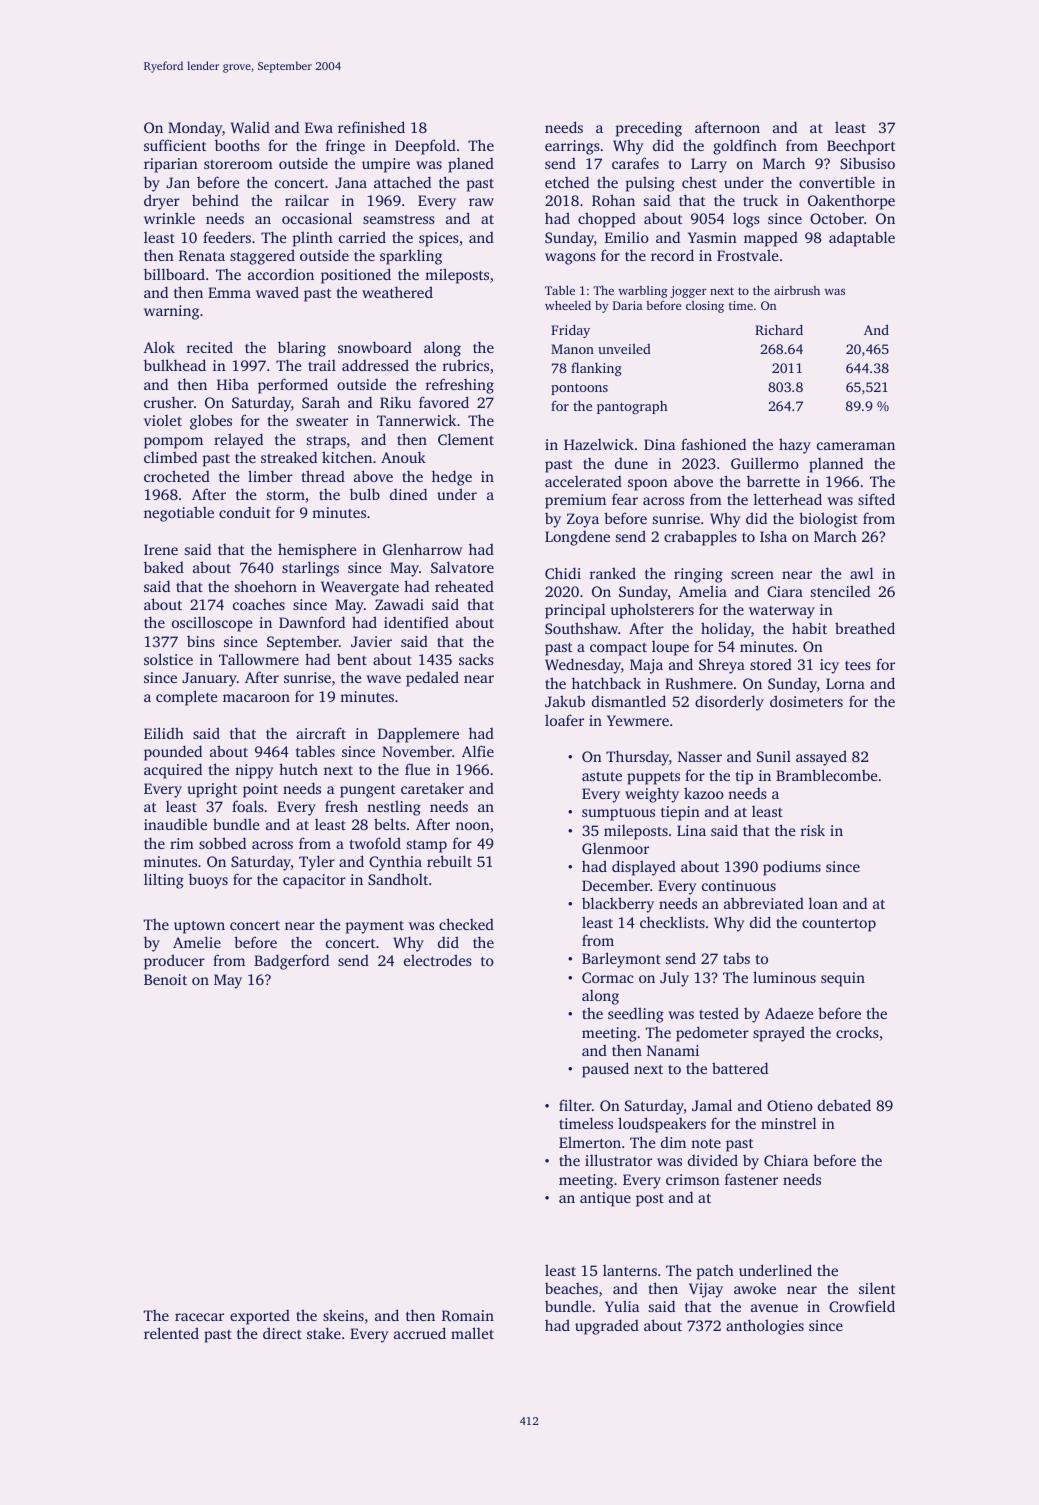 This screenshot has height=1505, width=1039. I want to click on Jakub, so click(565, 701).
